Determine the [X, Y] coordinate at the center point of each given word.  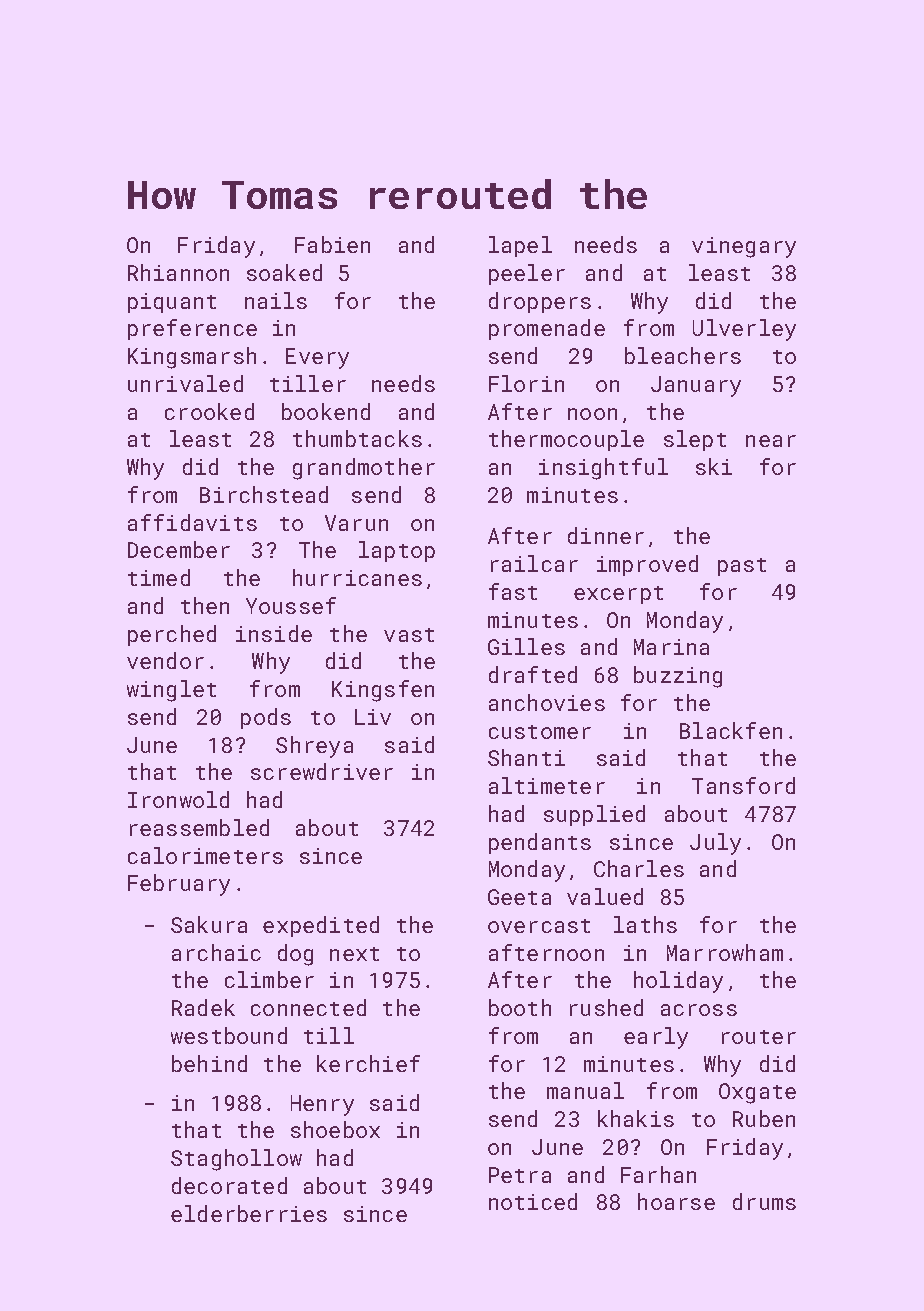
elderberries [249, 1213]
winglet [171, 691]
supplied [594, 815]
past [742, 567]
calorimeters [205, 855]
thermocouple [566, 440]
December [179, 549]
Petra [520, 1175]
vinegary [744, 247]
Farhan [658, 1174]
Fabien [332, 244]
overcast [539, 926]
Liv [373, 717]
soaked [284, 272]
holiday [678, 982]
